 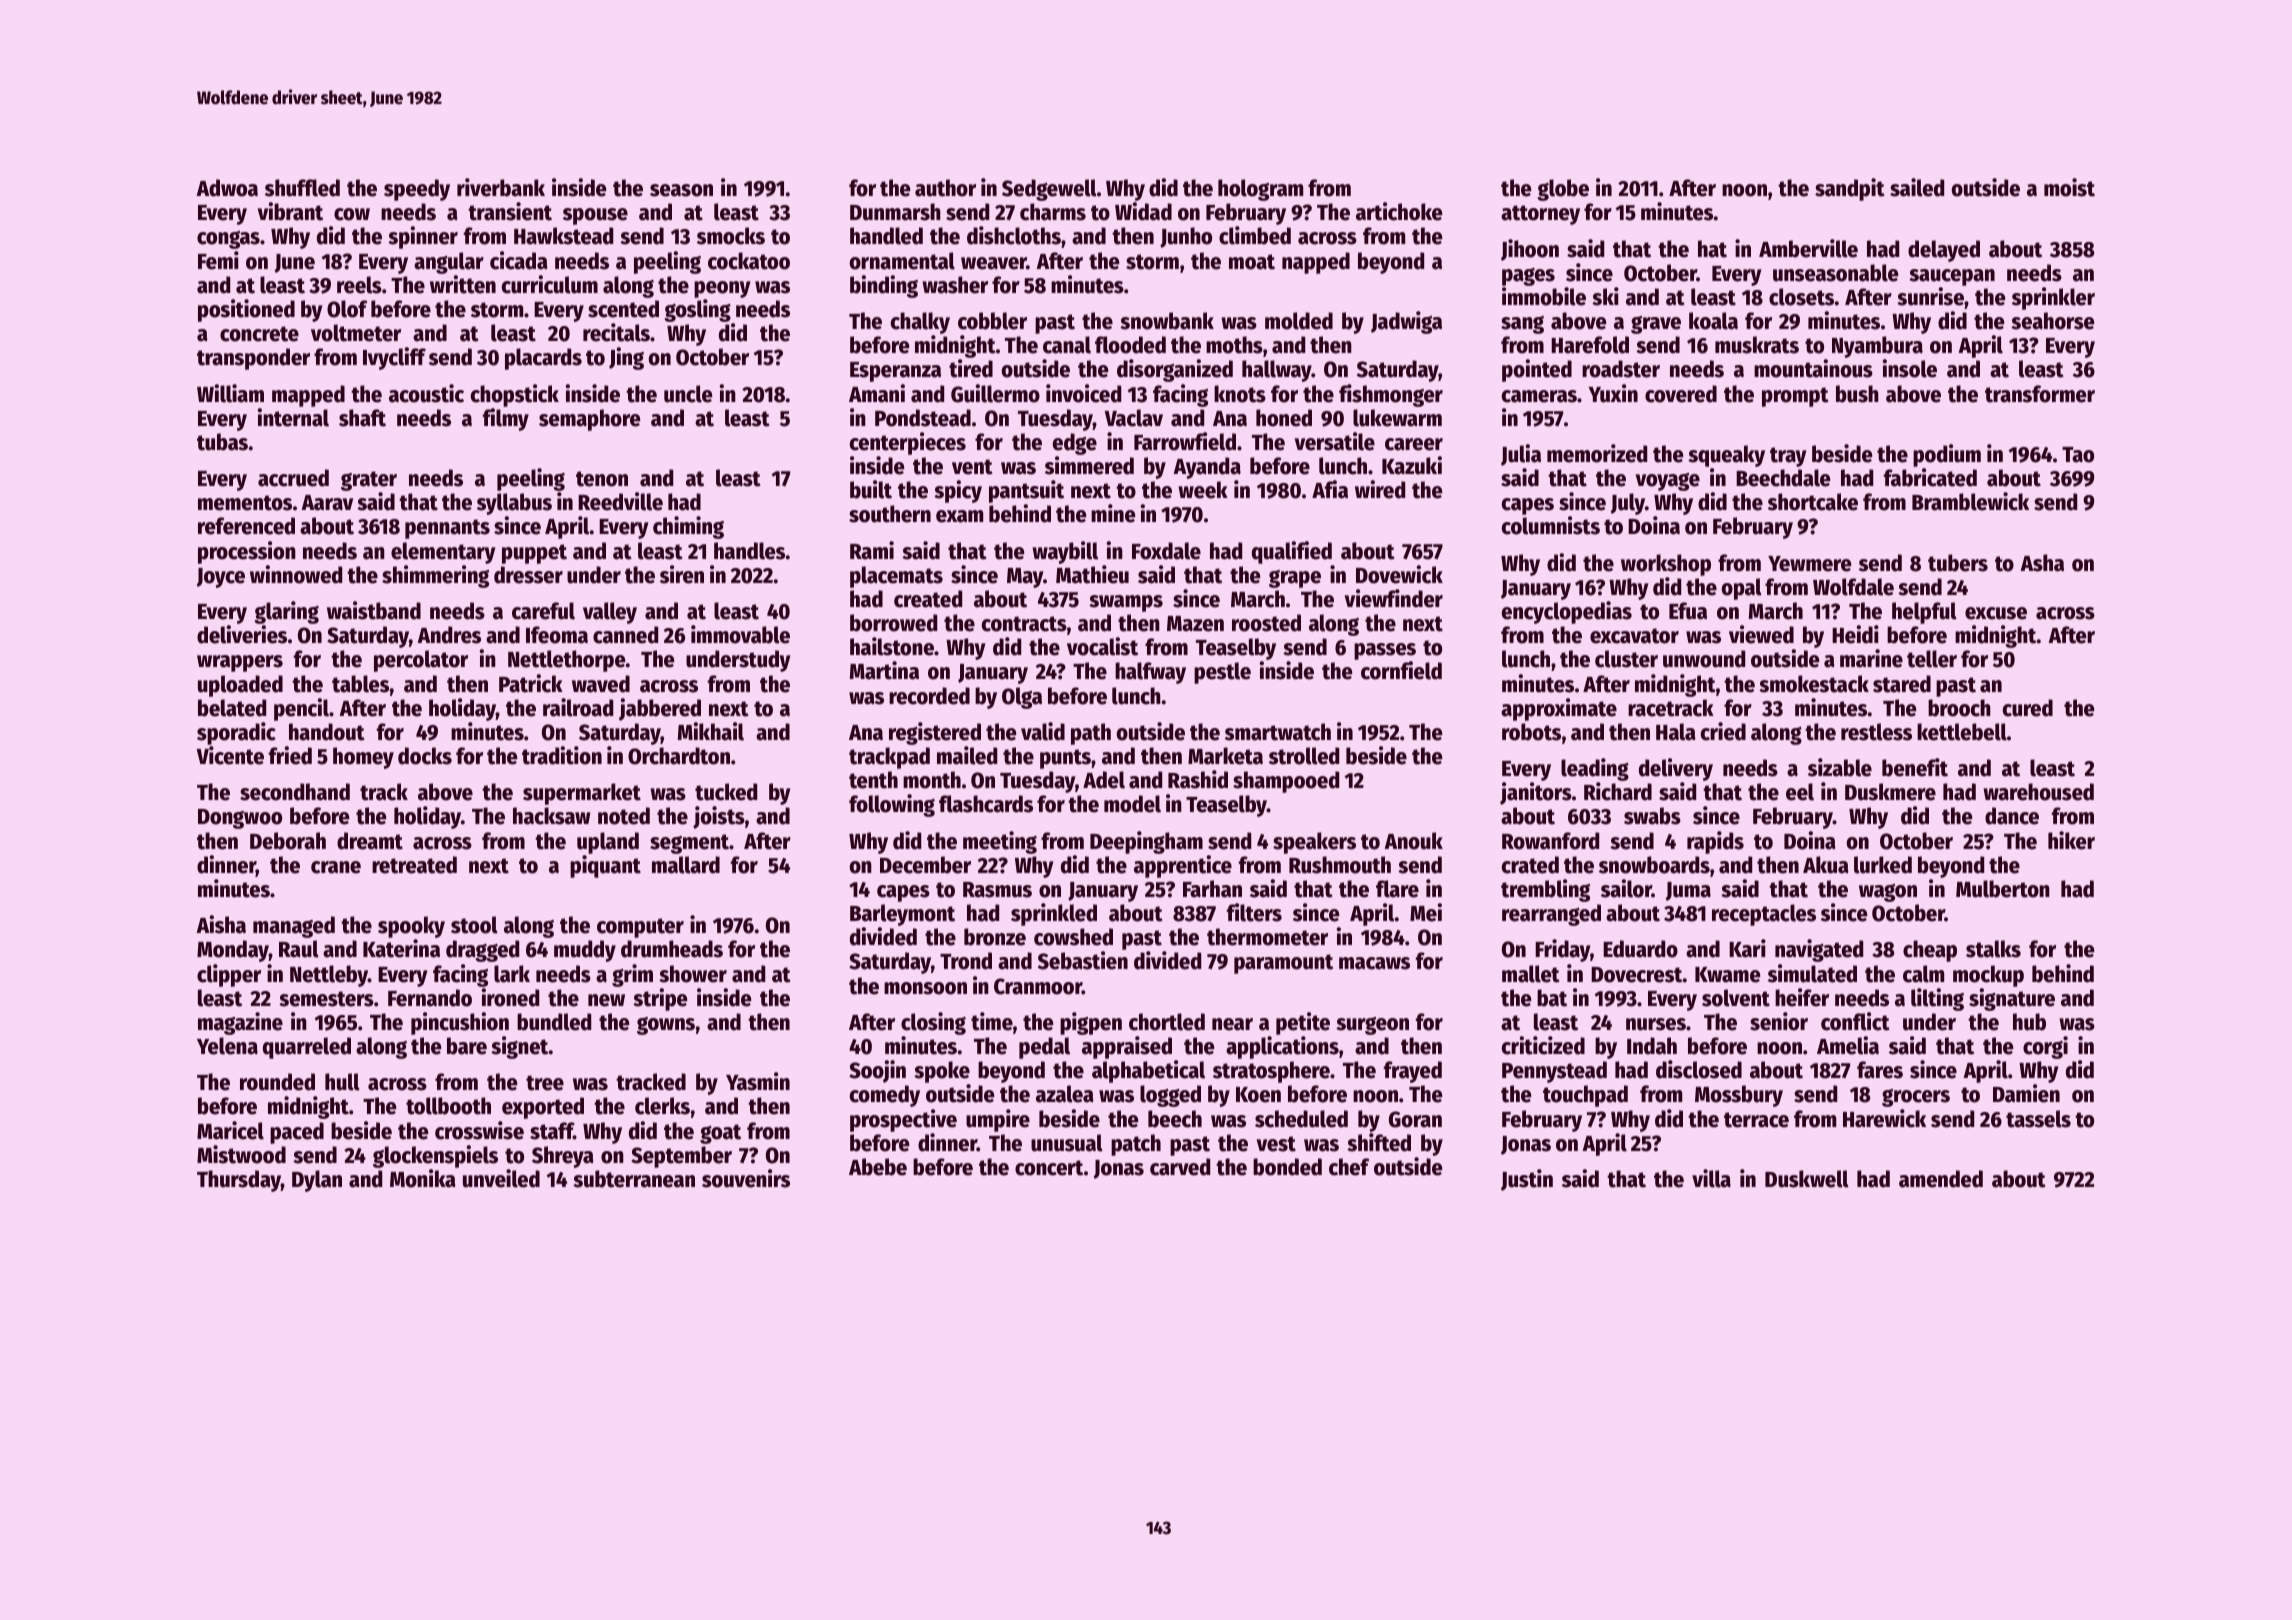 What do you see at coordinates (907, 443) in the image?
I see `centerpieces` at bounding box center [907, 443].
